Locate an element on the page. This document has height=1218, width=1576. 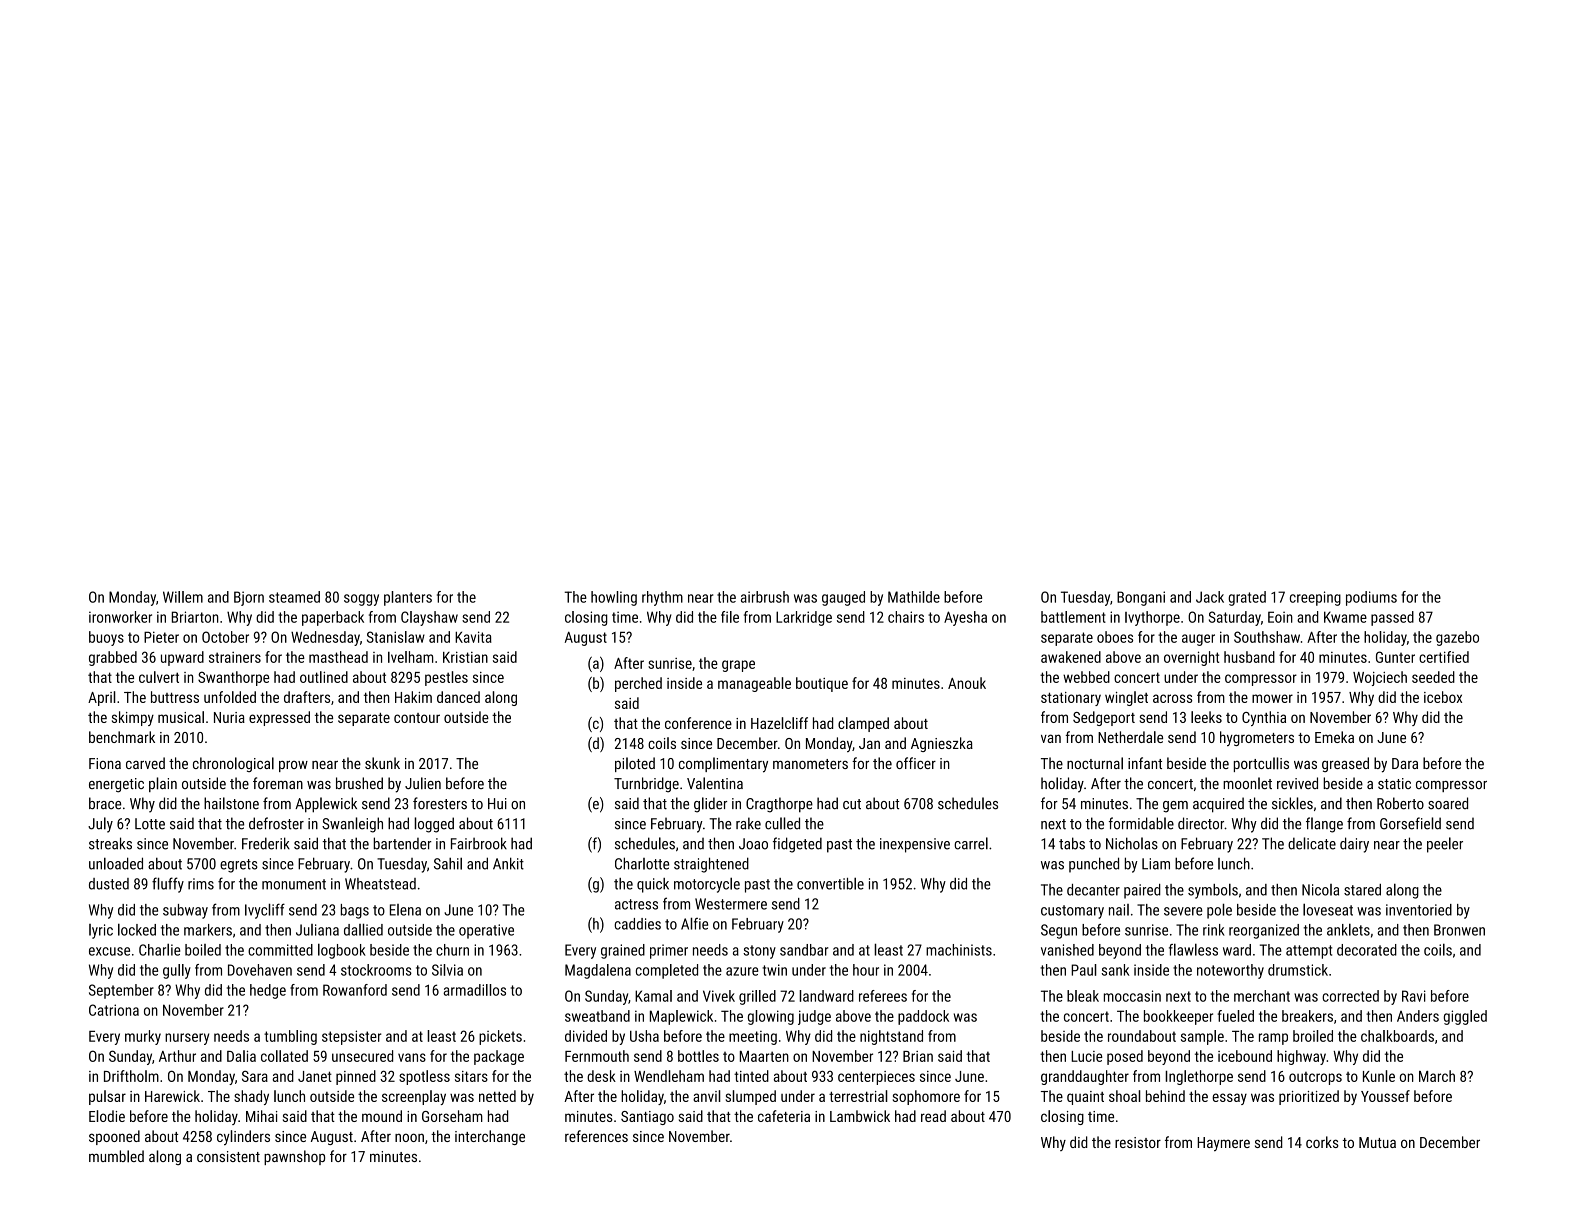
conference is located at coordinates (698, 723).
